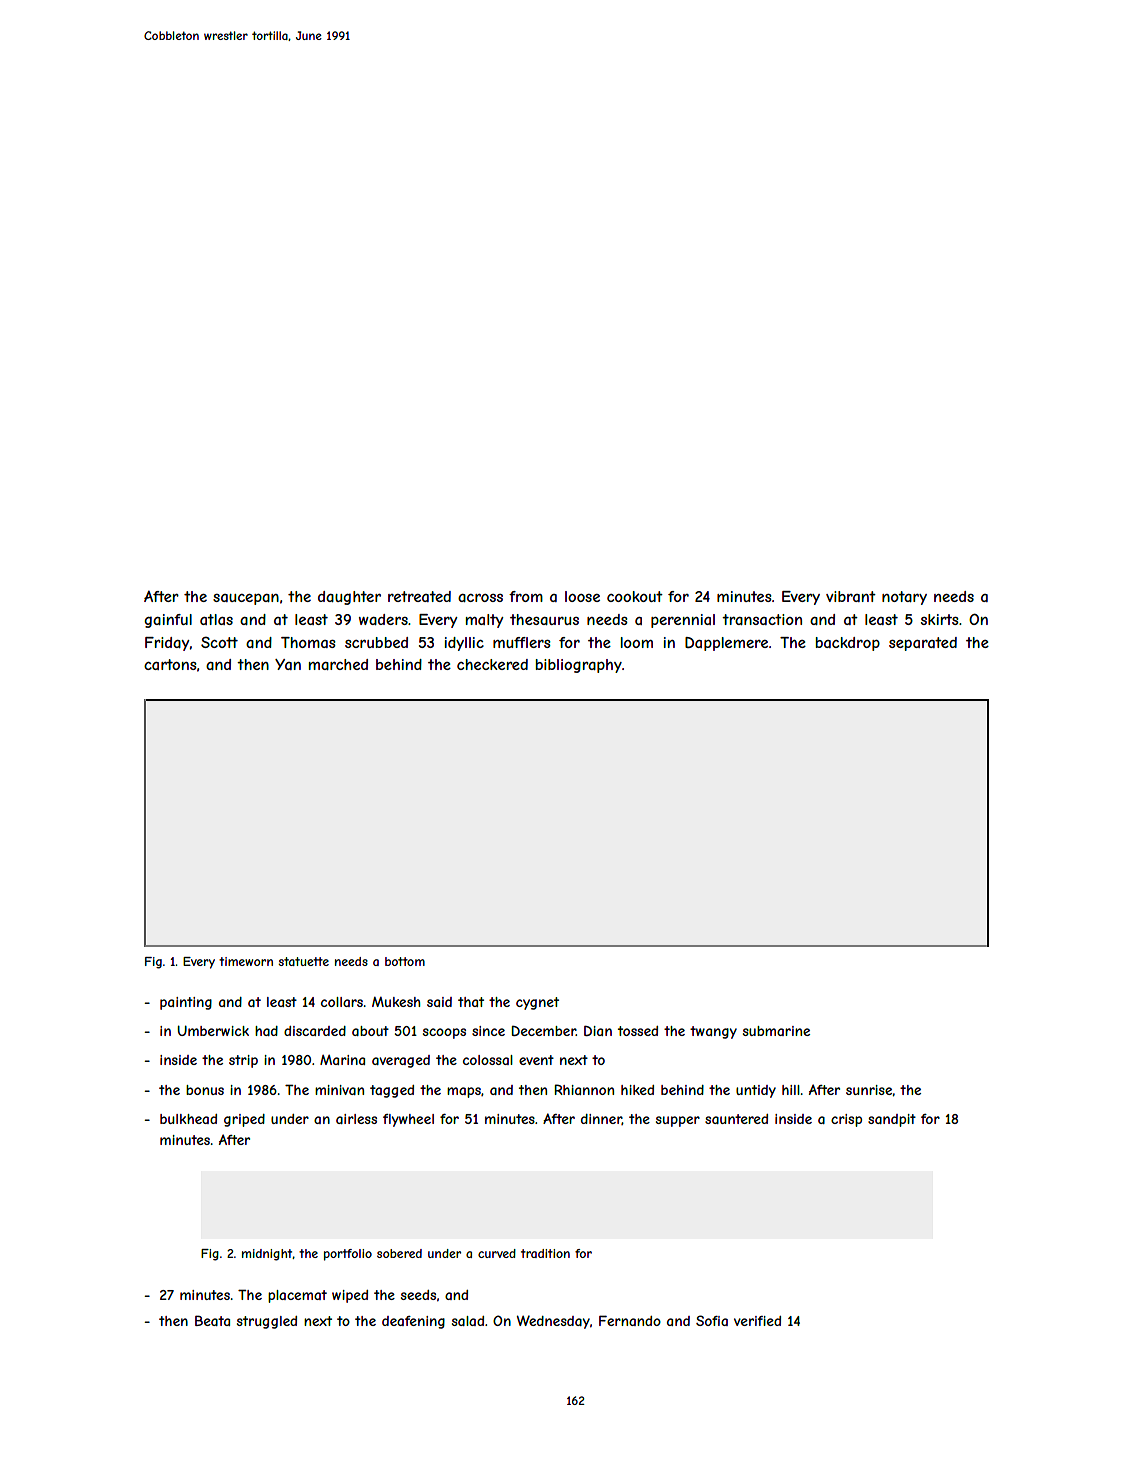 This image has width=1133, height=1466. I want to click on saucepan, so click(246, 599).
